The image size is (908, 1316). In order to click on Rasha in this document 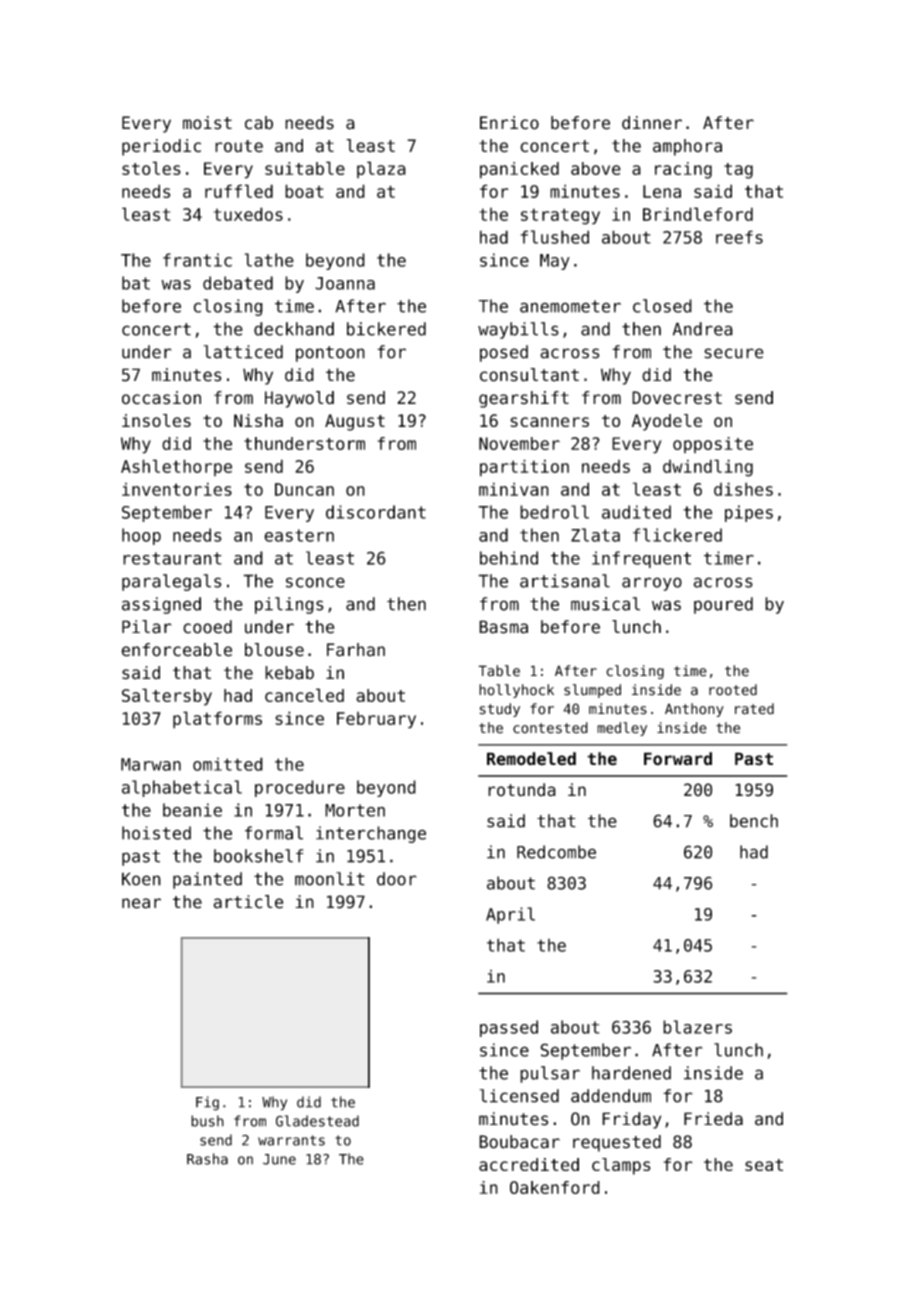, I will do `click(207, 1159)`.
